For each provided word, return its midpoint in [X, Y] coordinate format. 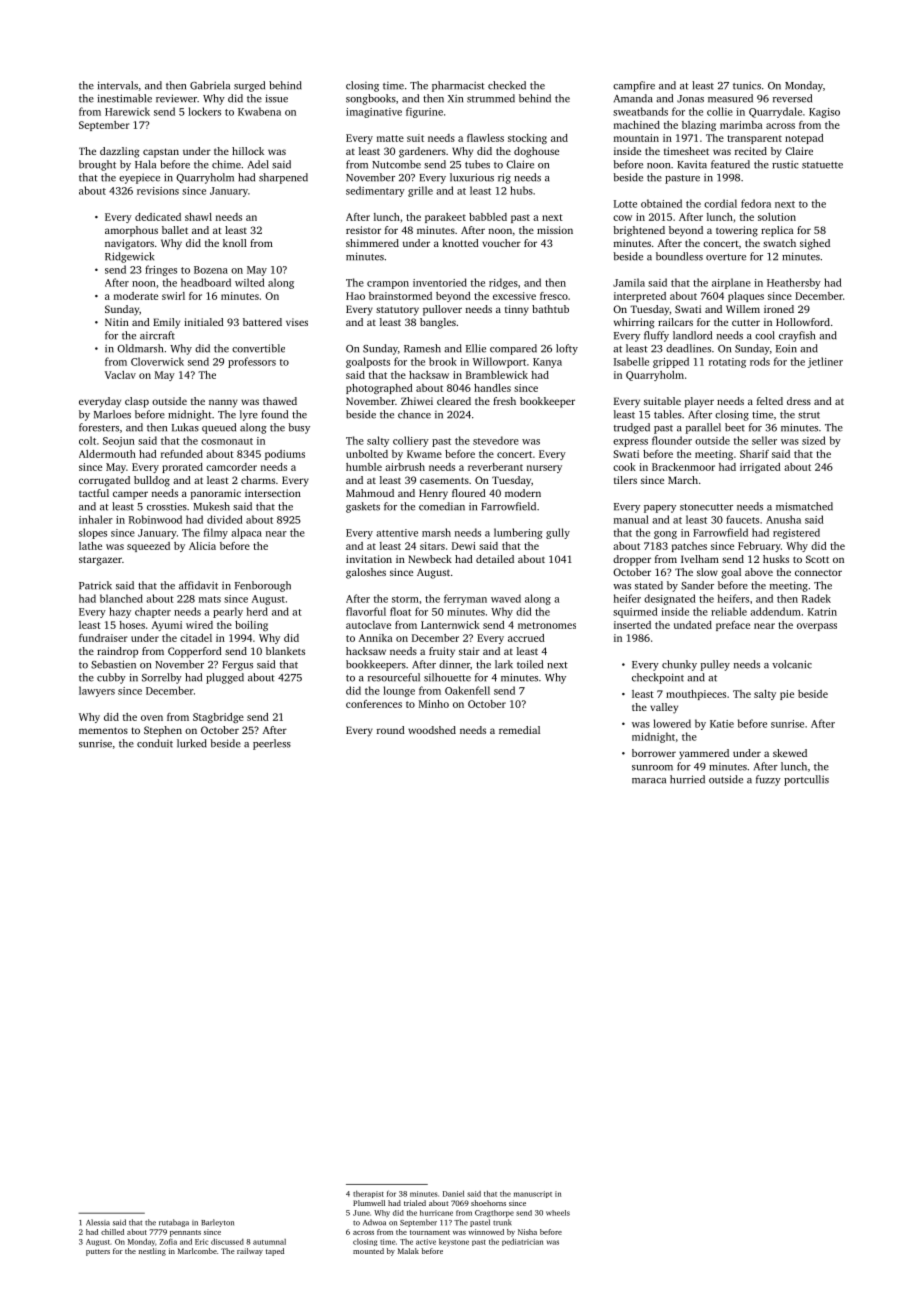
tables [668, 414]
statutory [397, 311]
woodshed [432, 730]
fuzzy [768, 780]
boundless [679, 256]
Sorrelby [162, 678]
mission [555, 230]
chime [226, 164]
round [391, 730]
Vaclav [120, 375]
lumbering [518, 533]
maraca [649, 781]
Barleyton [217, 1223]
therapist [368, 1194]
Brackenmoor [683, 467]
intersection [273, 493]
